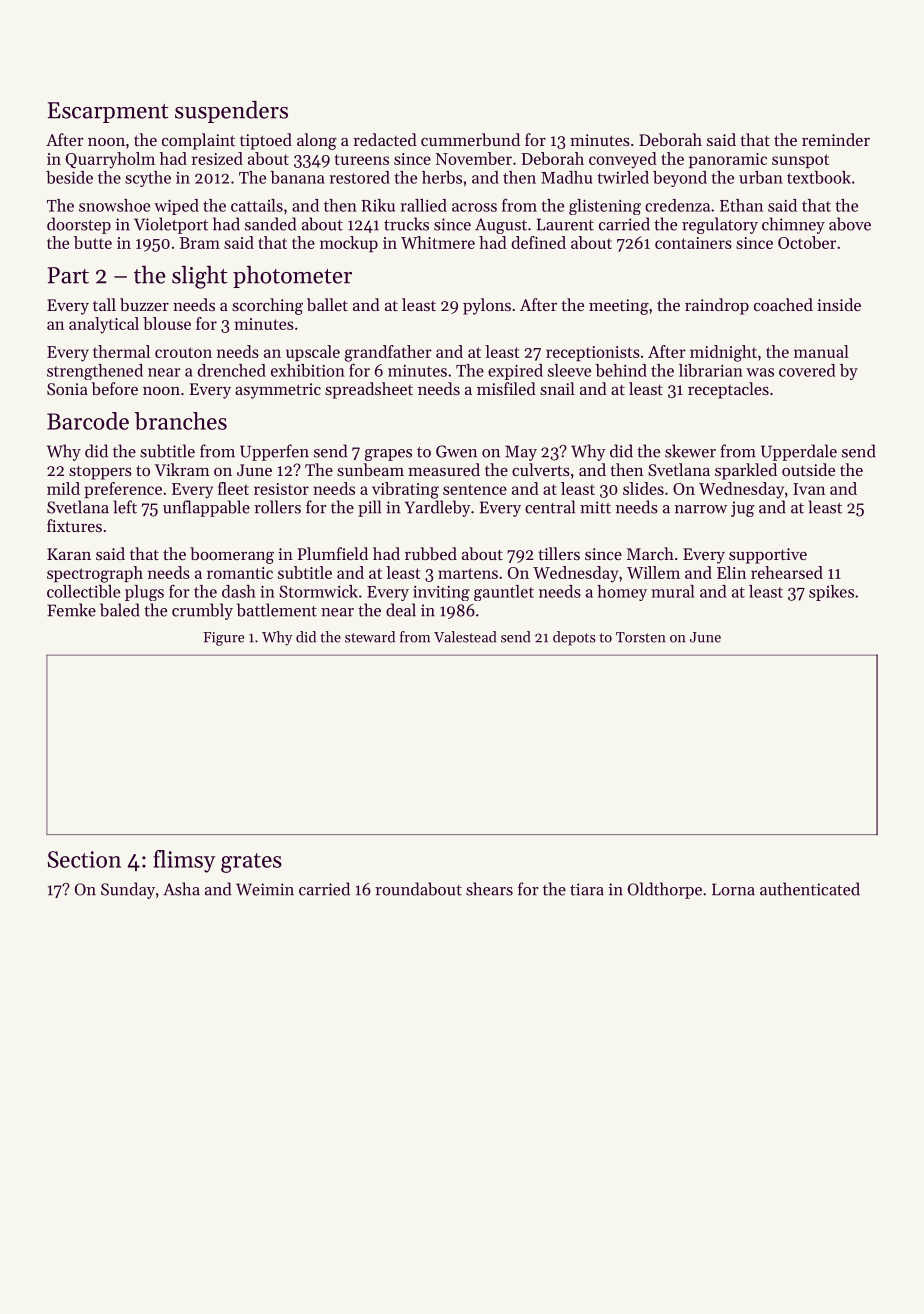 Image resolution: width=924 pixels, height=1314 pixels. Describe the element at coordinates (251, 863) in the page. I see `grates` at that location.
